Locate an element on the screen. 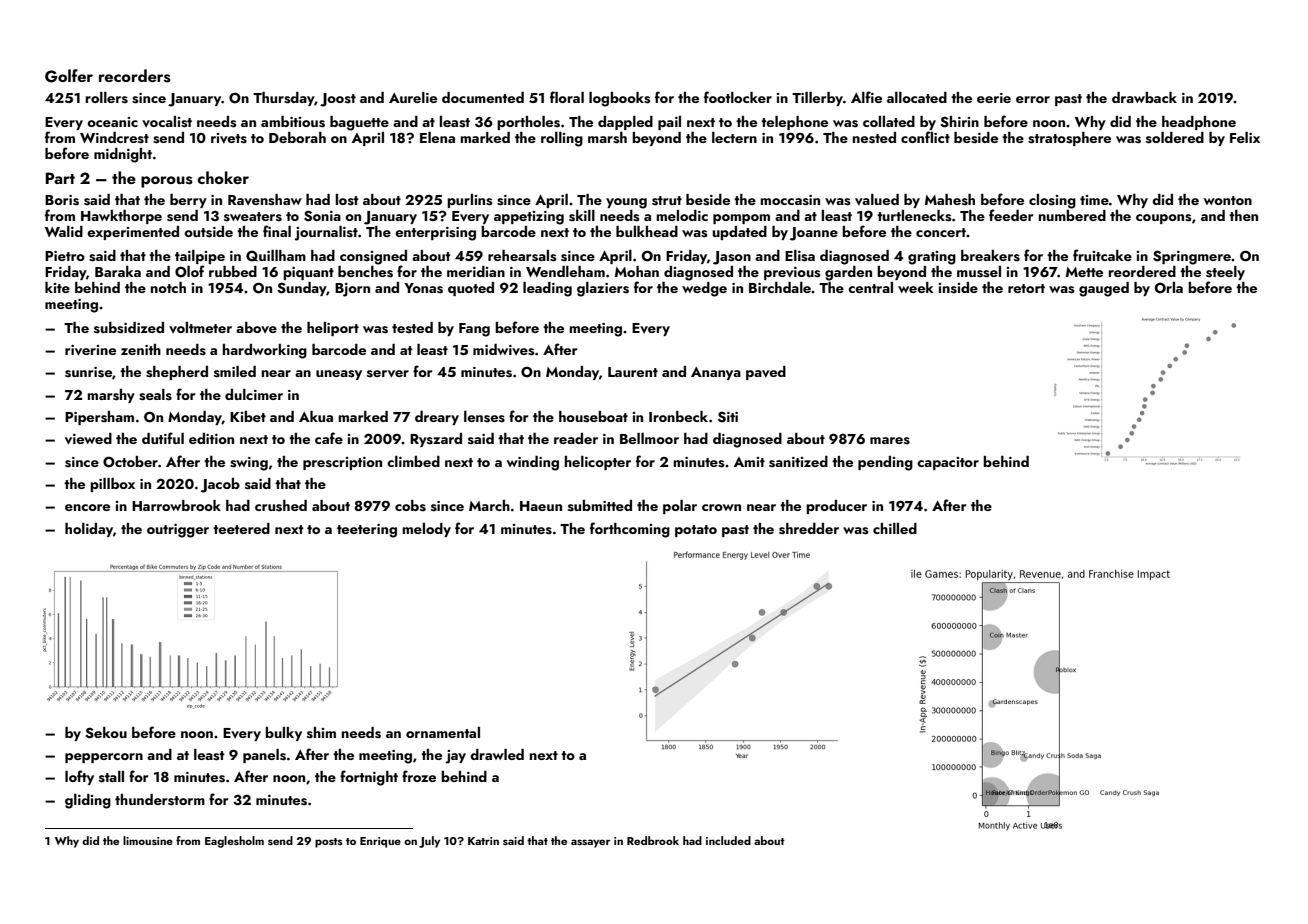  assayer is located at coordinates (590, 843).
